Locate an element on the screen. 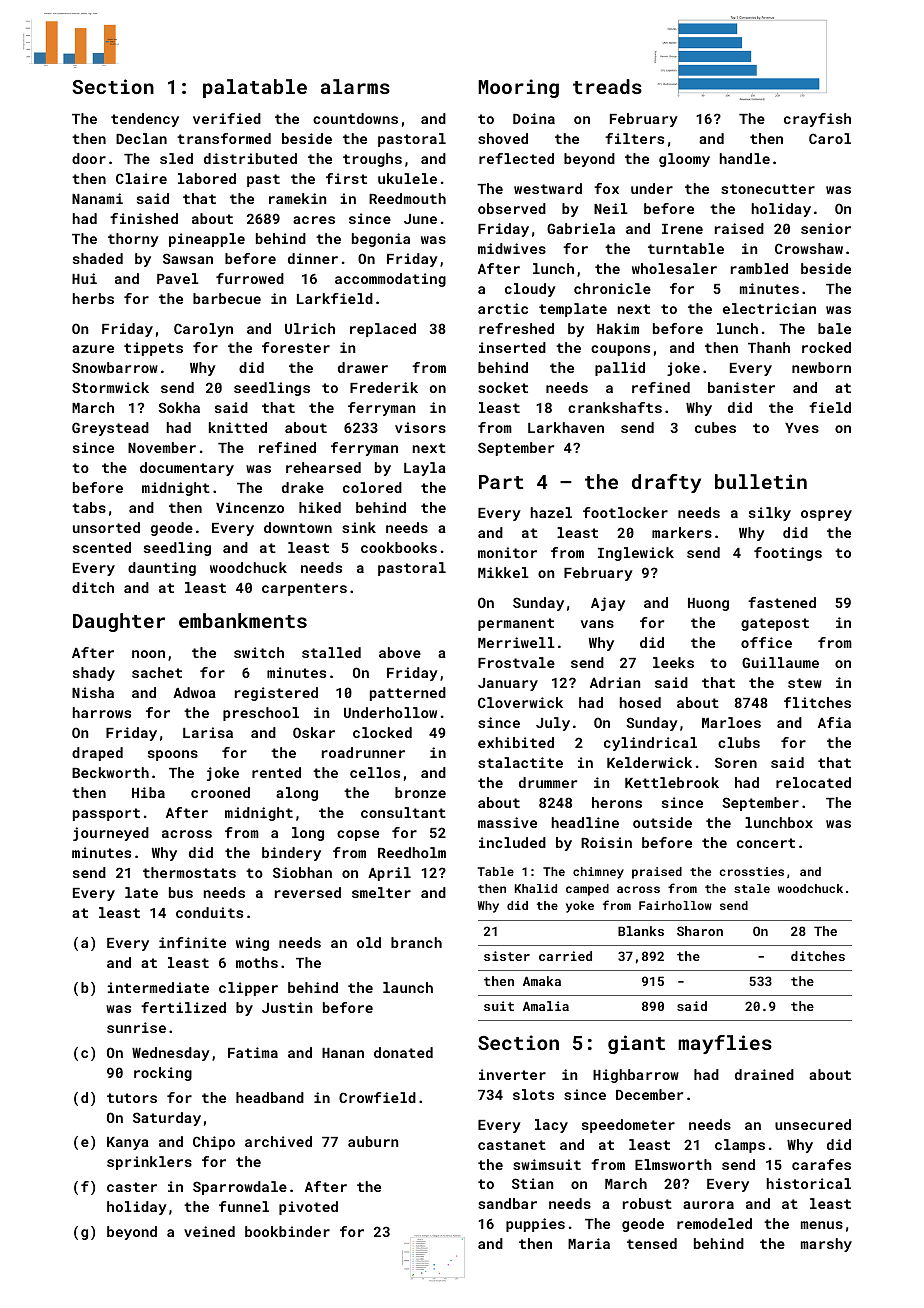 This screenshot has height=1308, width=924. verified is located at coordinates (227, 118).
